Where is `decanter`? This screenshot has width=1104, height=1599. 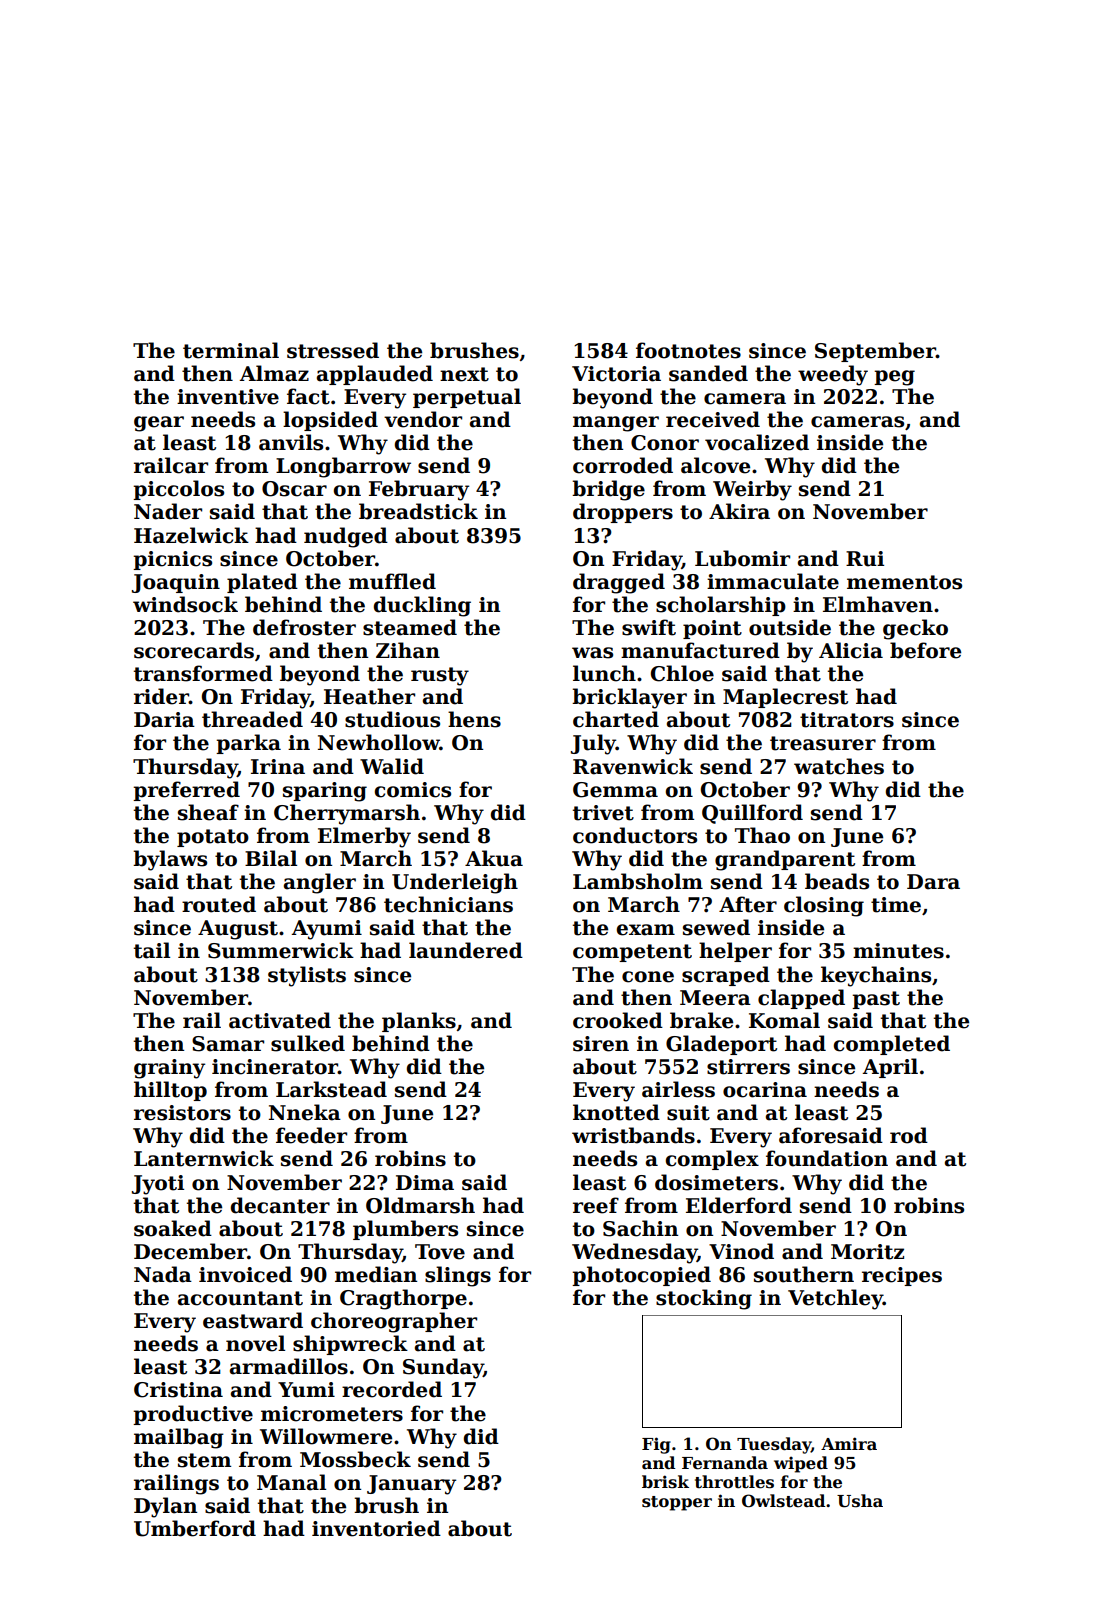 decanter is located at coordinates (280, 1205).
